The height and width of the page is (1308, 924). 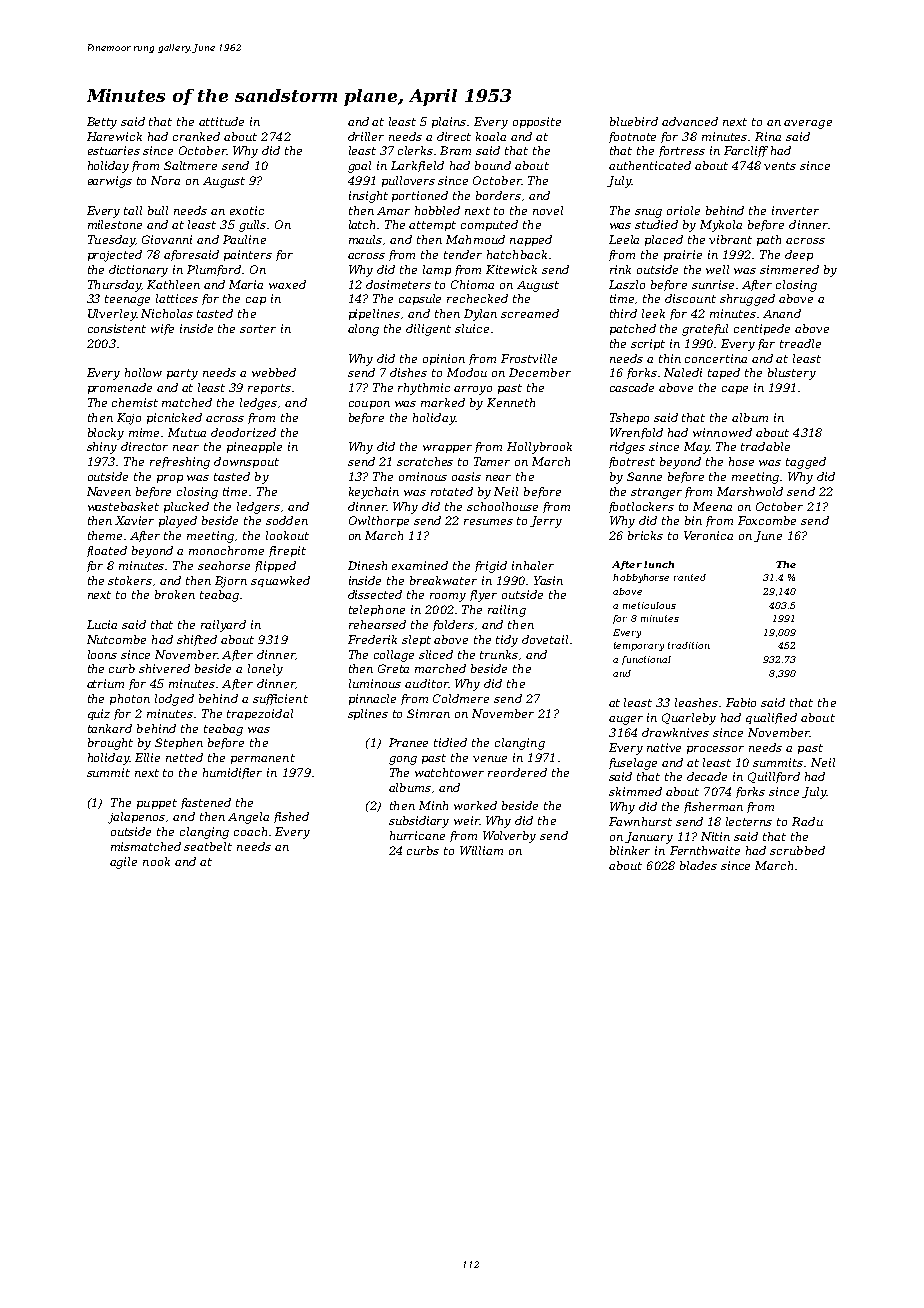 What do you see at coordinates (768, 136) in the page?
I see `Rina` at bounding box center [768, 136].
